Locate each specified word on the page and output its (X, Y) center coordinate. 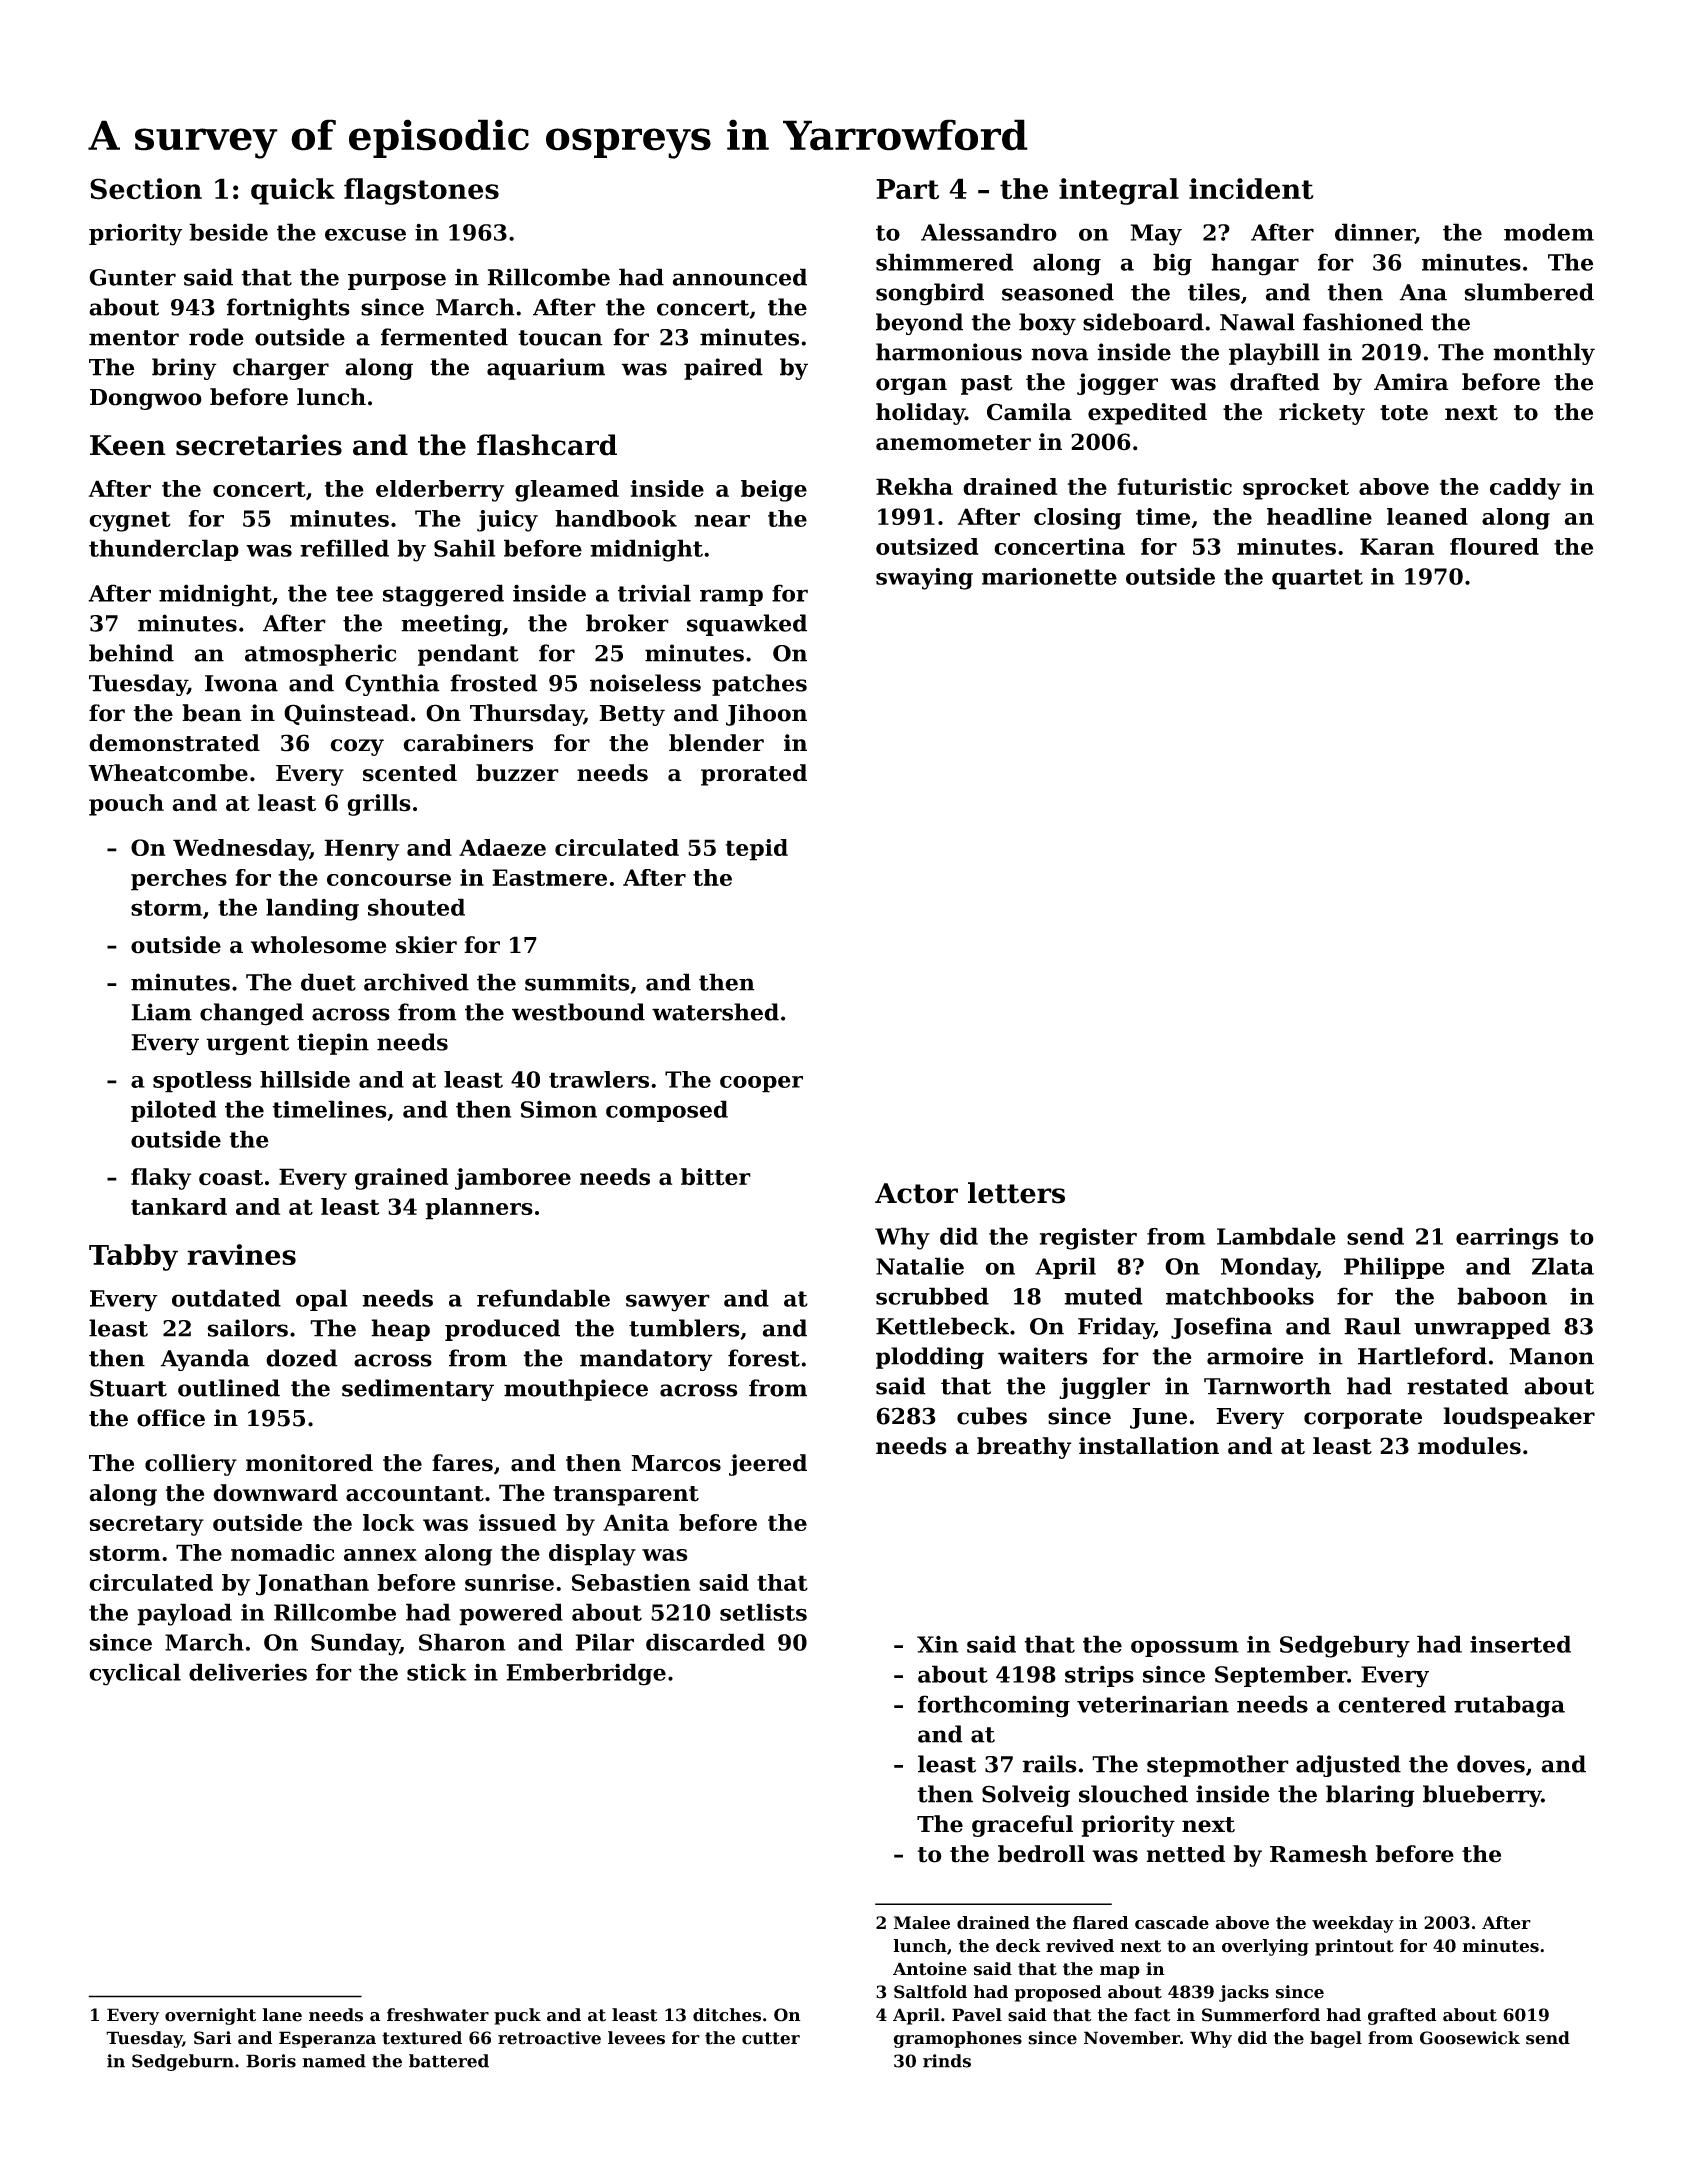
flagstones (421, 191)
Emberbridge (586, 1674)
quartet (1317, 579)
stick (437, 1672)
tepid (757, 850)
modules (1469, 1446)
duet (328, 982)
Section (146, 189)
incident (1251, 189)
